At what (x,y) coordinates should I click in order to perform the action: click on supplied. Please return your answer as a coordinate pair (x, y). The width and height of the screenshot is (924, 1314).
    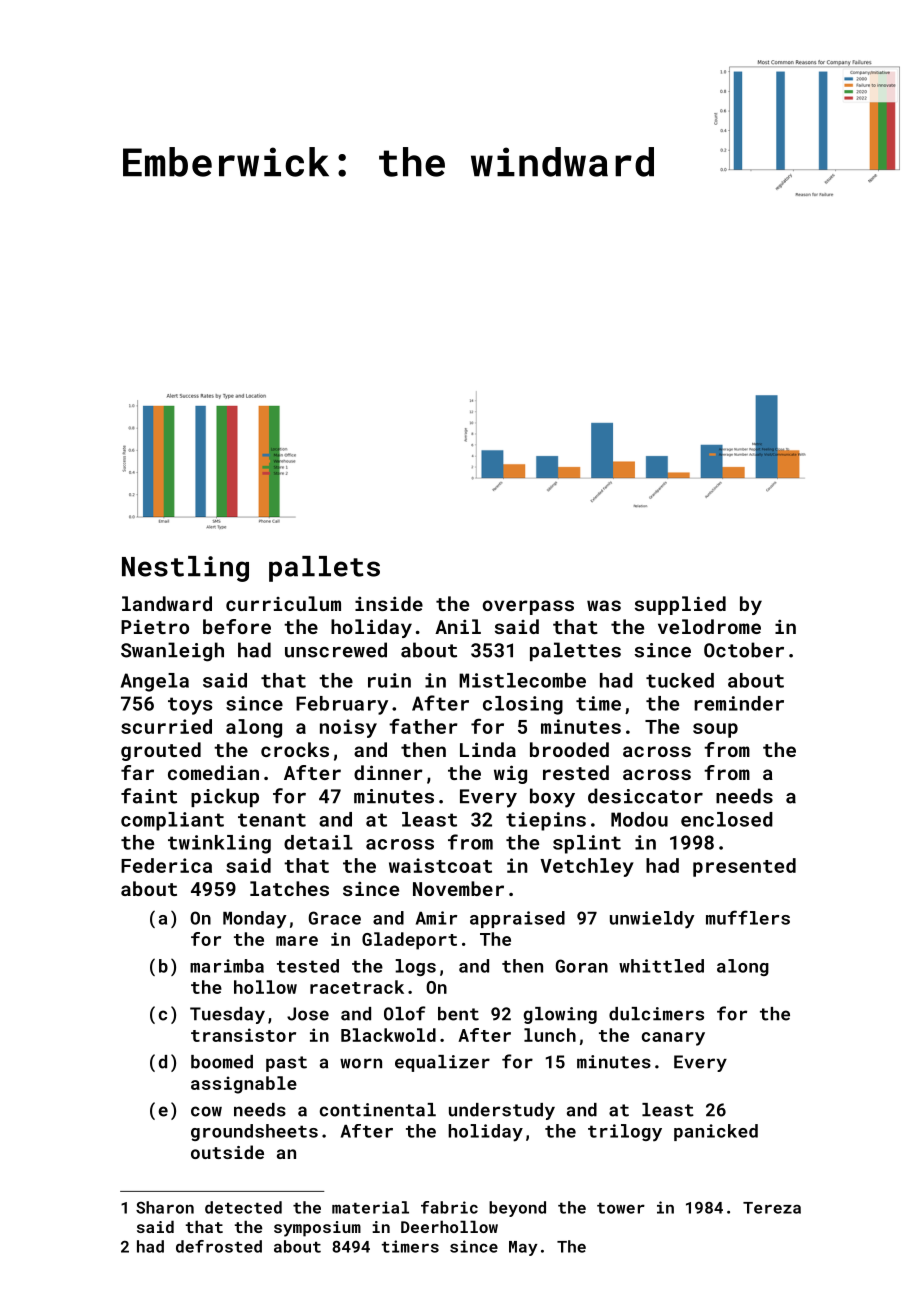
    Looking at the image, I should click on (680, 605).
